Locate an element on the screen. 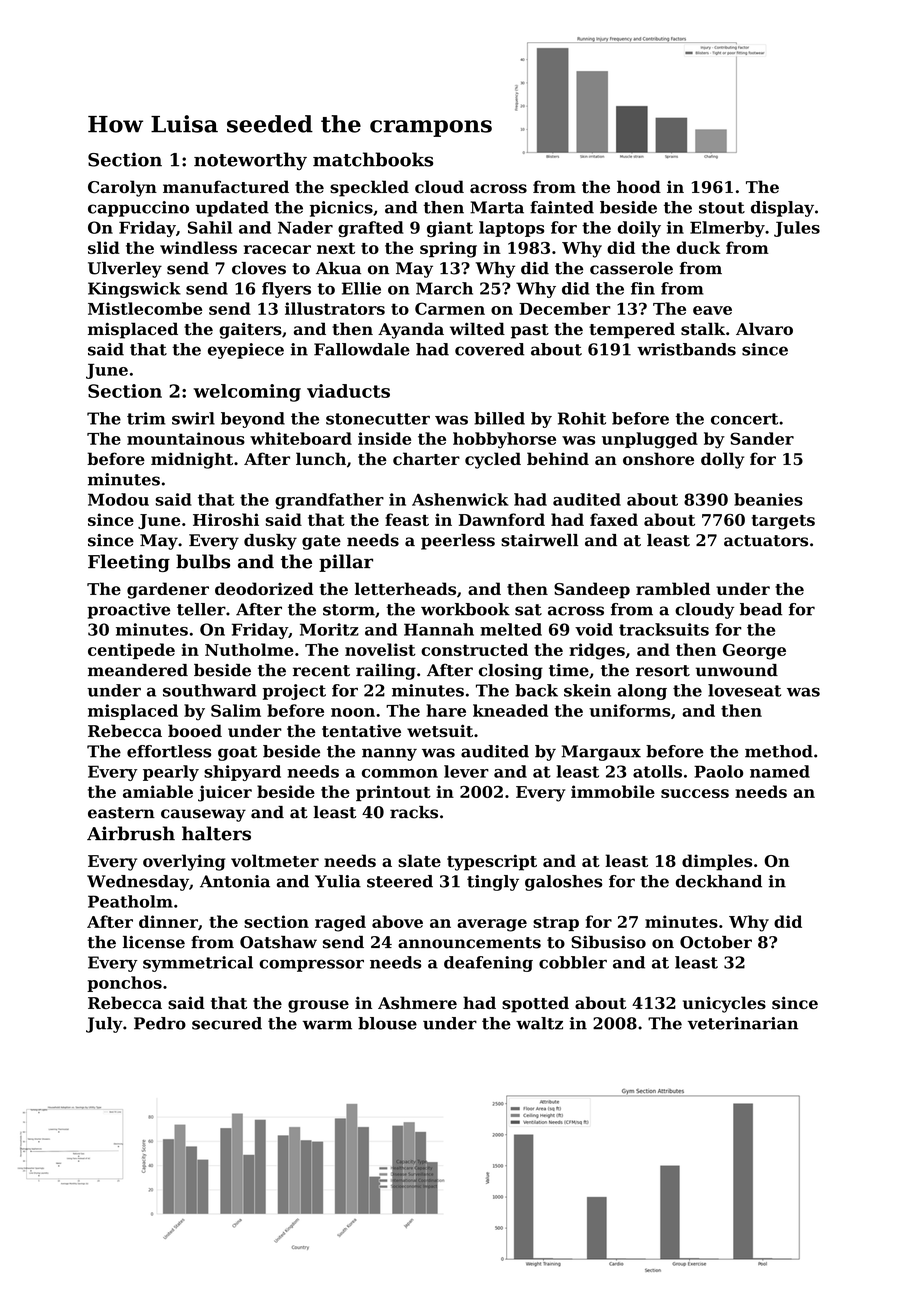 This screenshot has height=1316, width=908. slid is located at coordinates (104, 247).
